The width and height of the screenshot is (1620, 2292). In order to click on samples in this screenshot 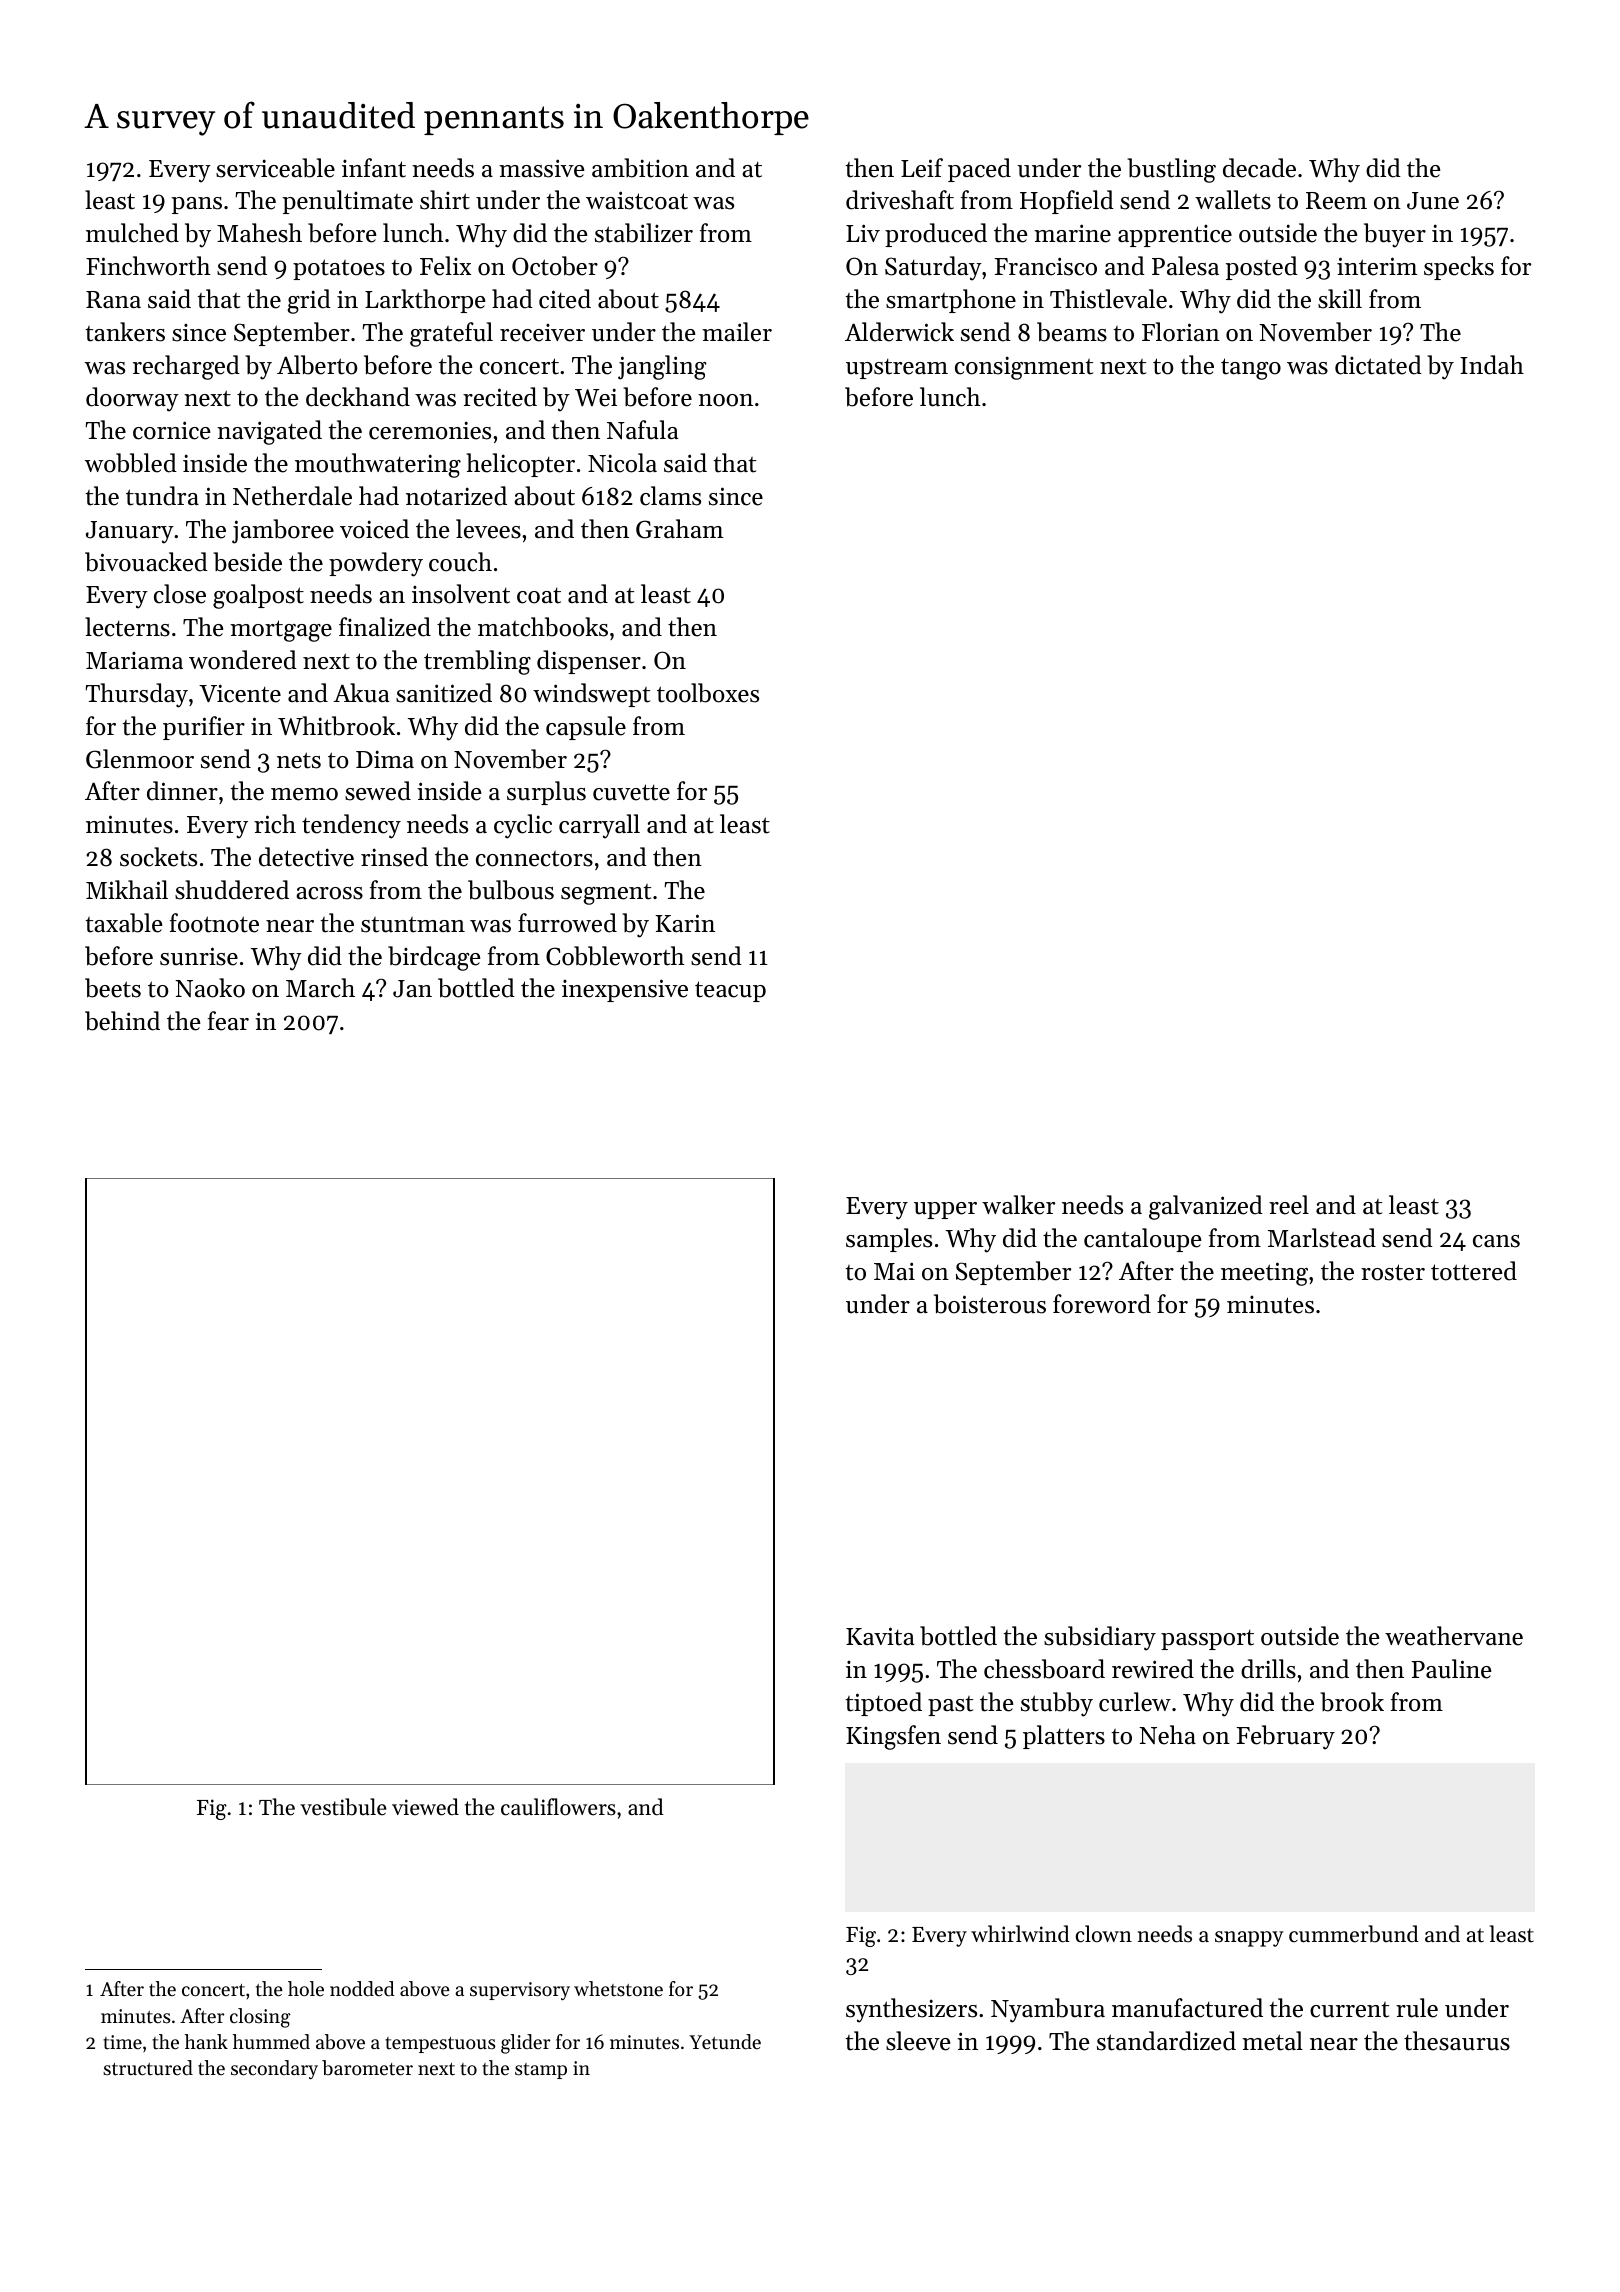, I will do `click(889, 1240)`.
